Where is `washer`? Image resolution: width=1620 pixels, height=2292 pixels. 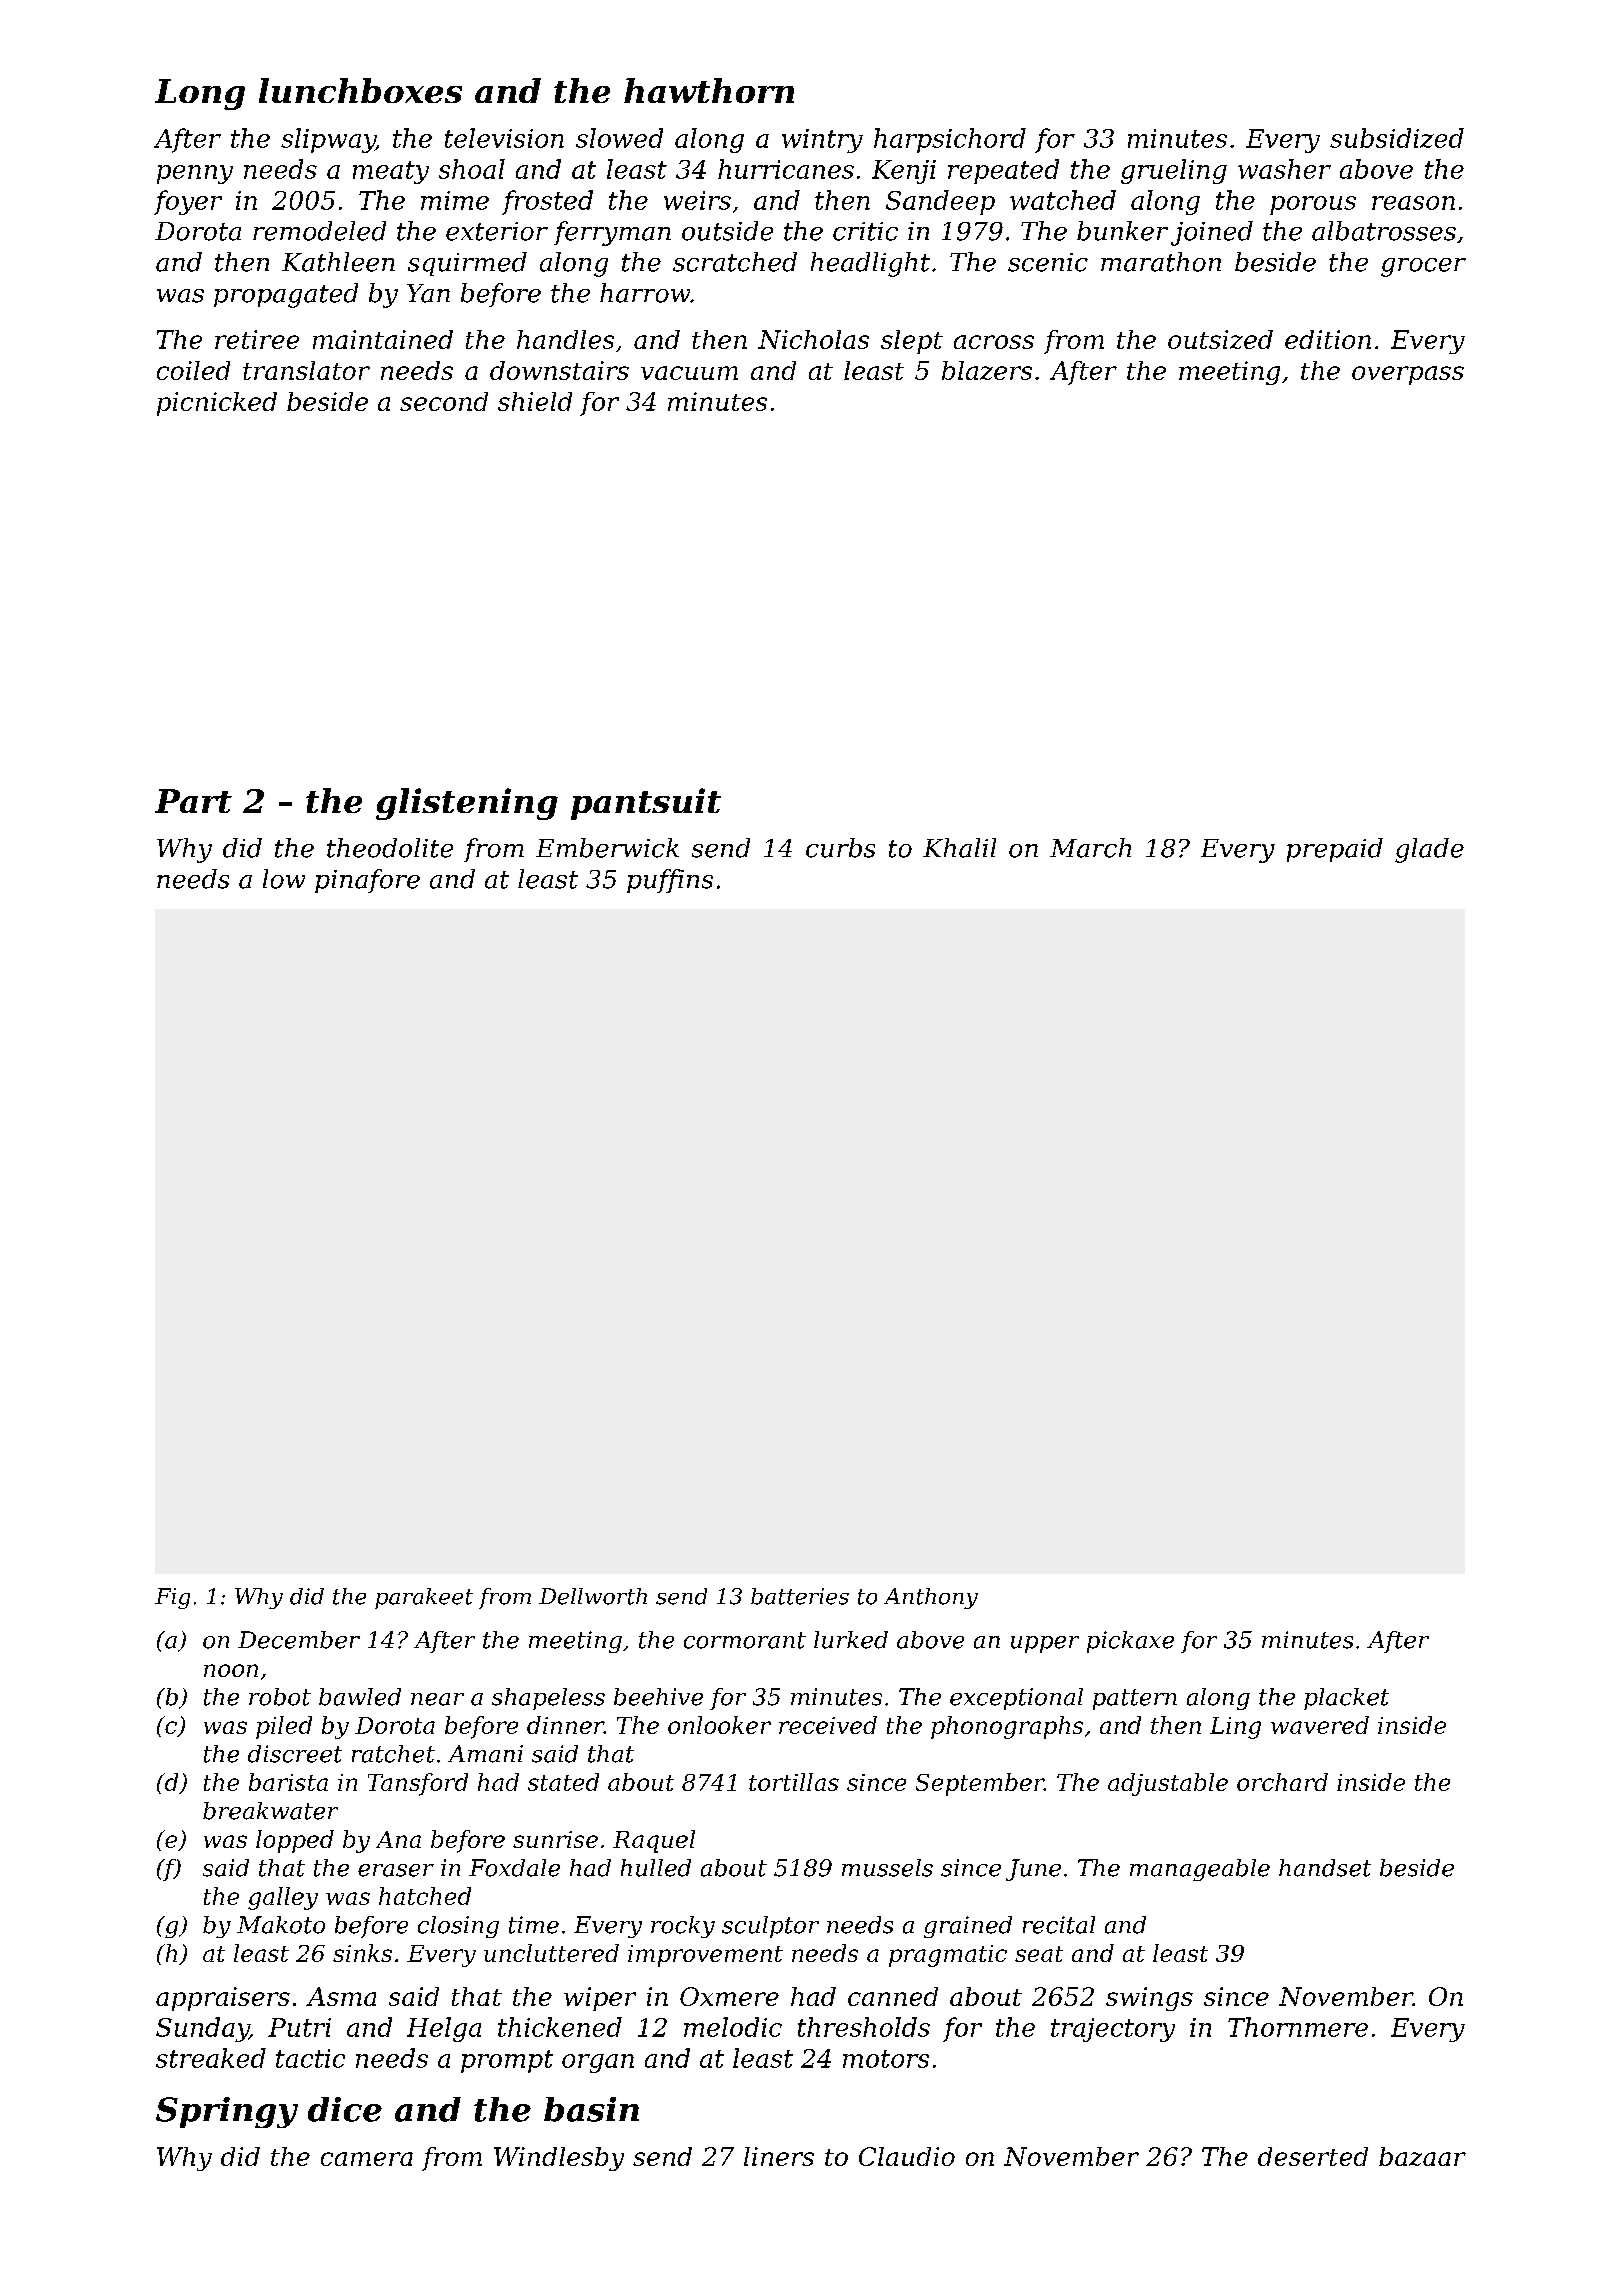 washer is located at coordinates (1284, 169).
